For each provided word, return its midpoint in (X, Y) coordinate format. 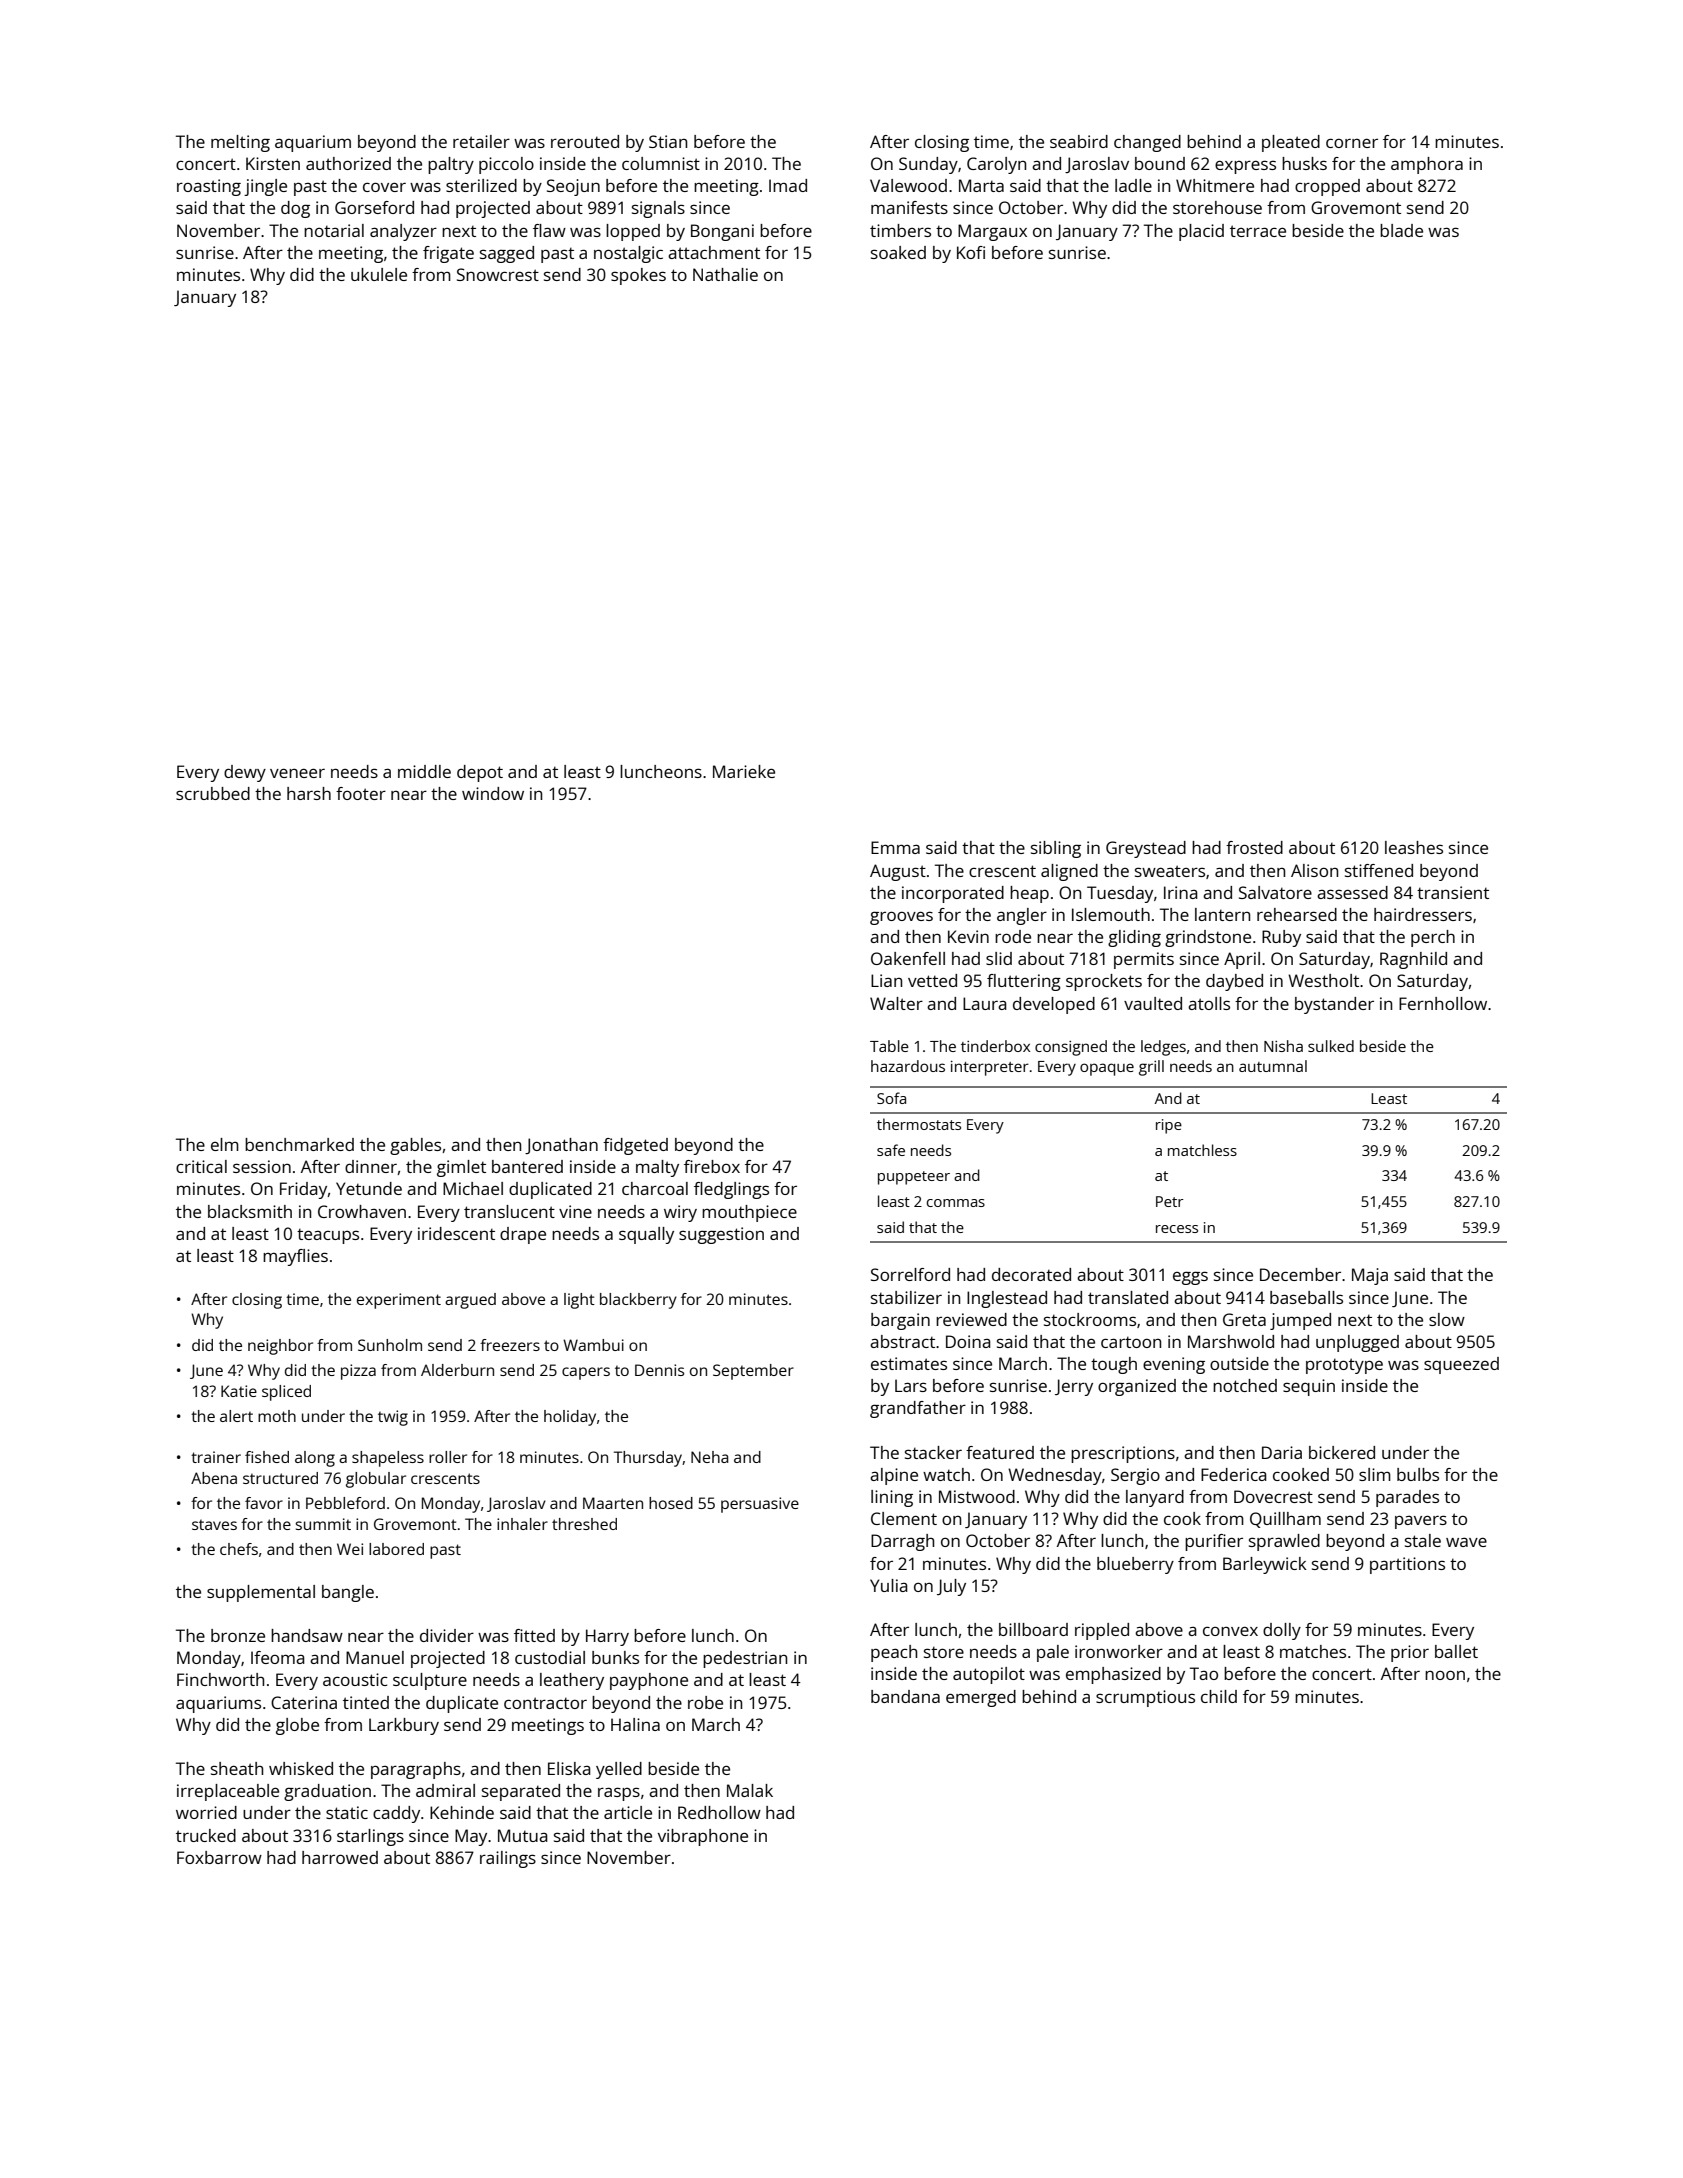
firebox (712, 1166)
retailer (481, 141)
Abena (214, 1478)
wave (1466, 1542)
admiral (445, 1790)
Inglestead (1007, 1299)
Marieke (744, 771)
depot (480, 773)
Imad (788, 185)
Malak (750, 1790)
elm (225, 1144)
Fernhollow (1443, 1003)
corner (1352, 143)
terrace (1258, 231)
